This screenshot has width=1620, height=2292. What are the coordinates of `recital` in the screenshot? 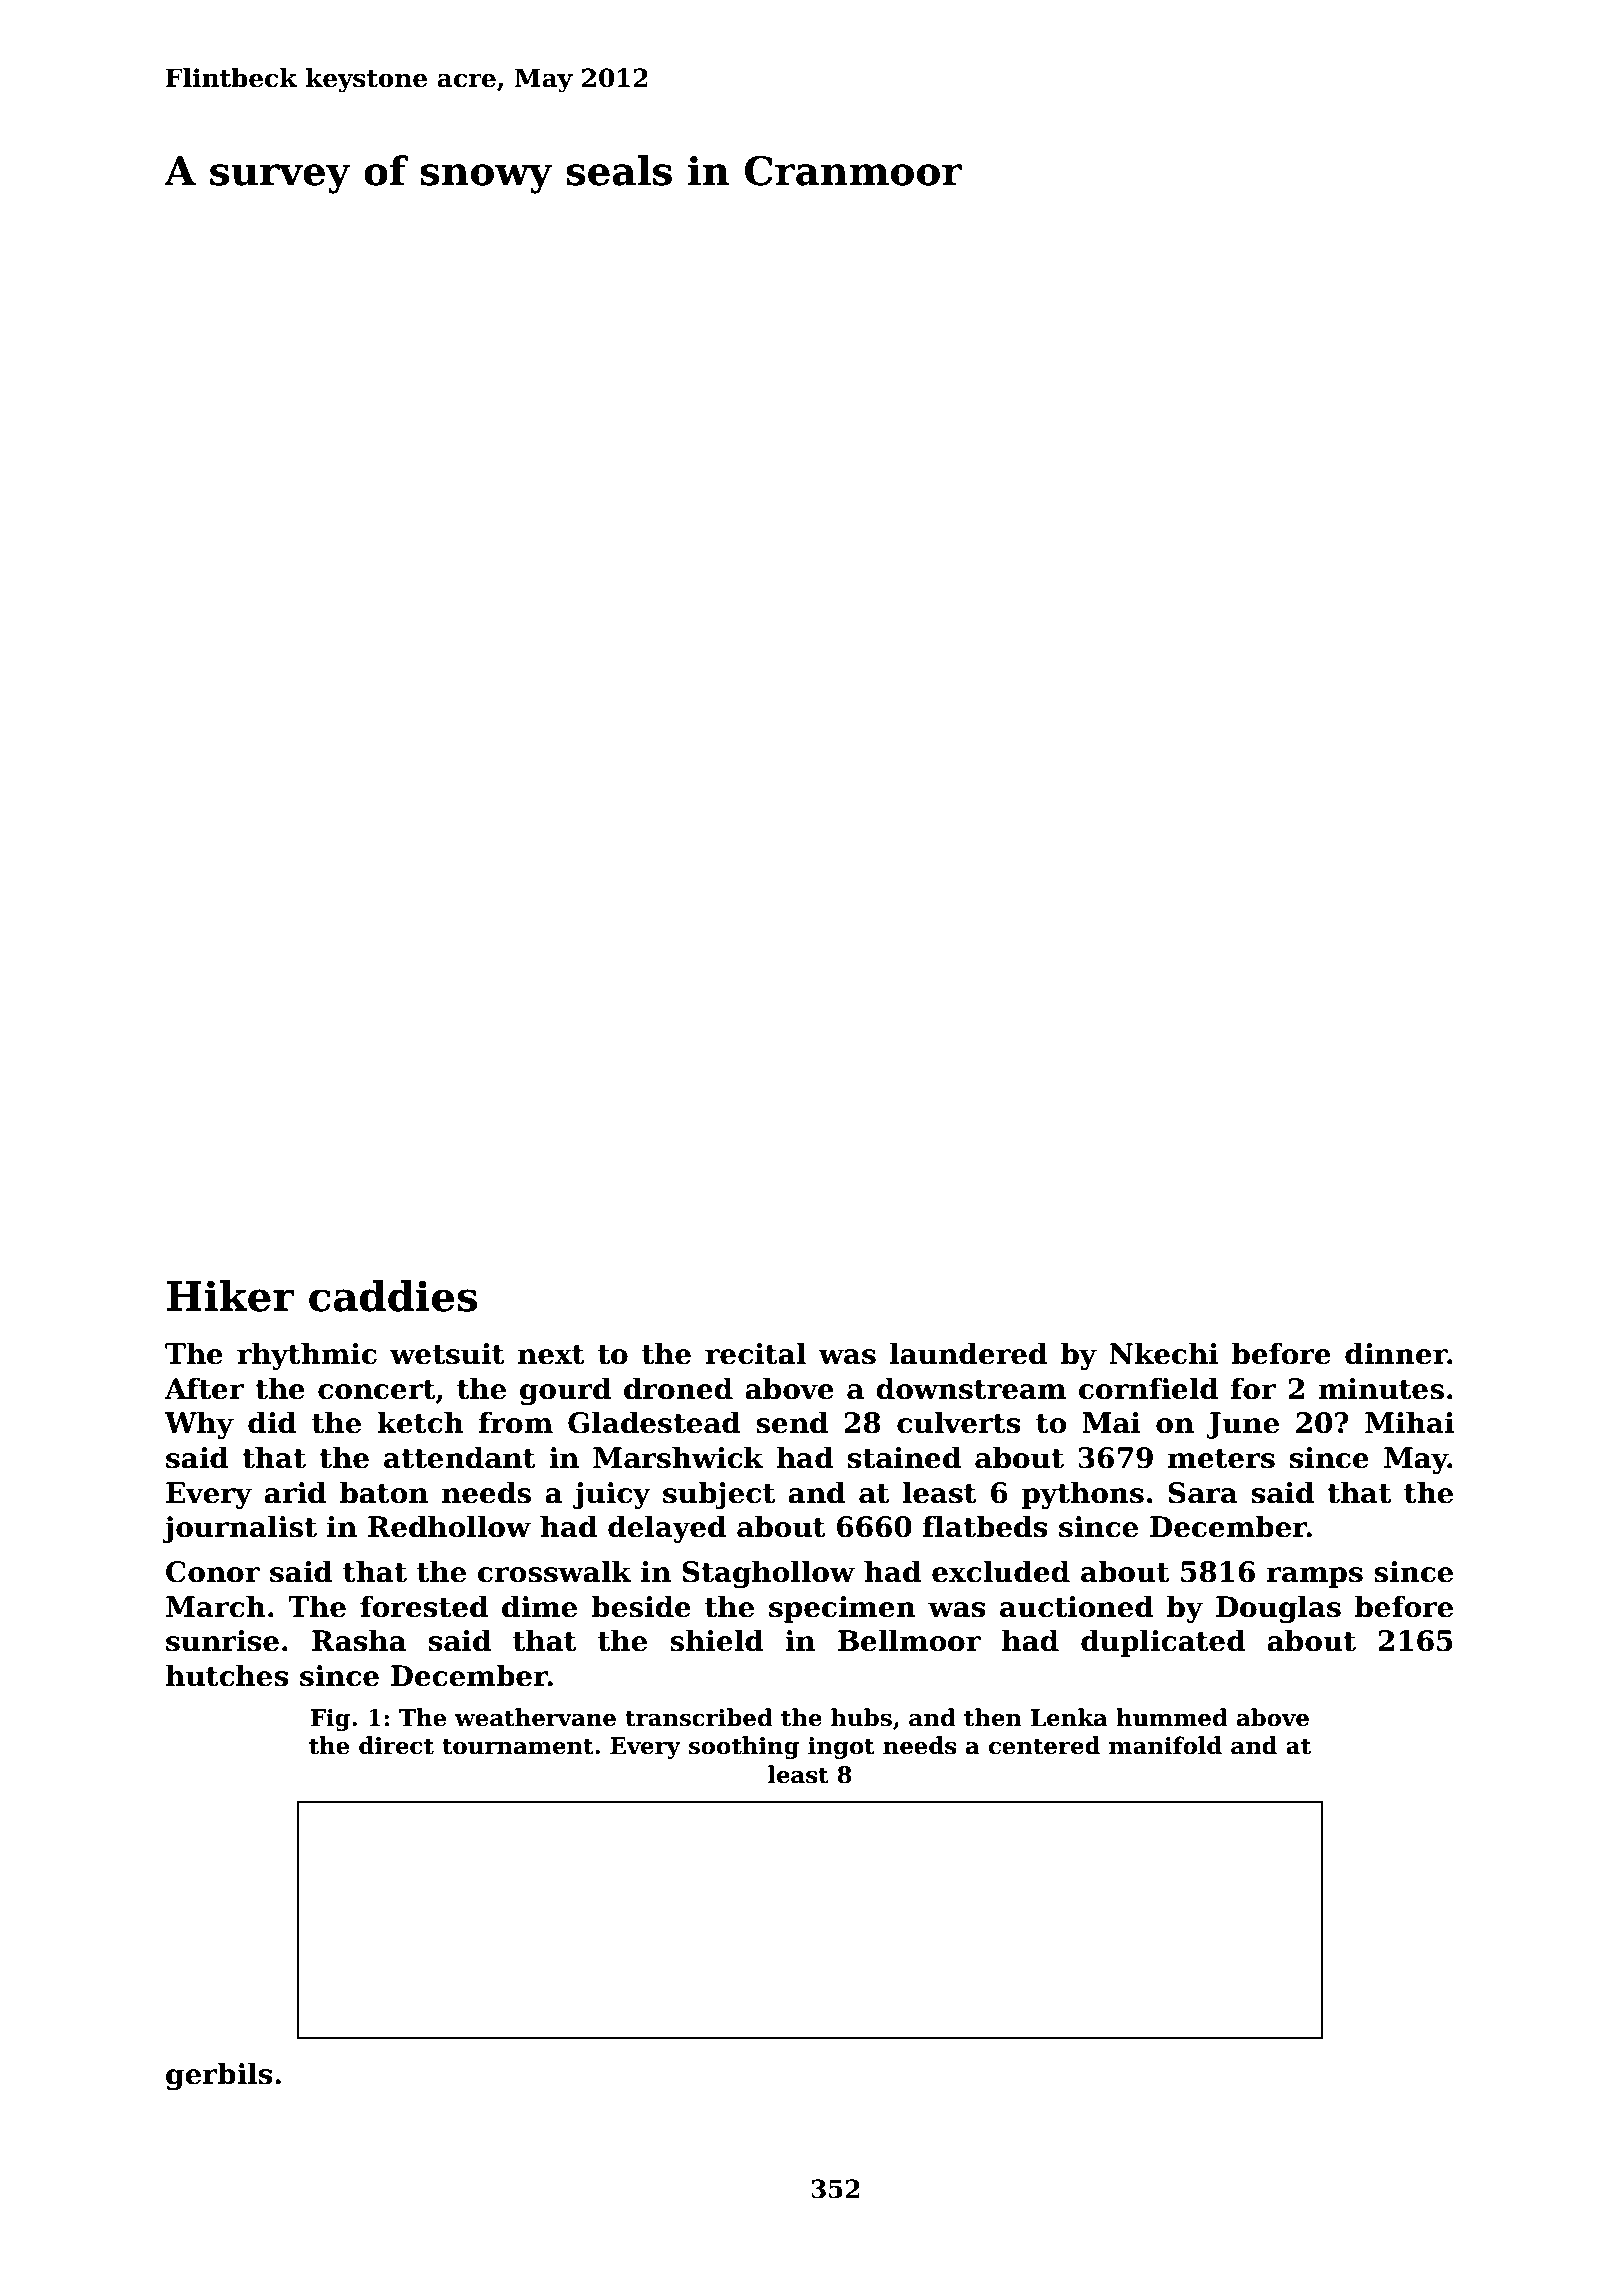 It's located at (755, 1353).
